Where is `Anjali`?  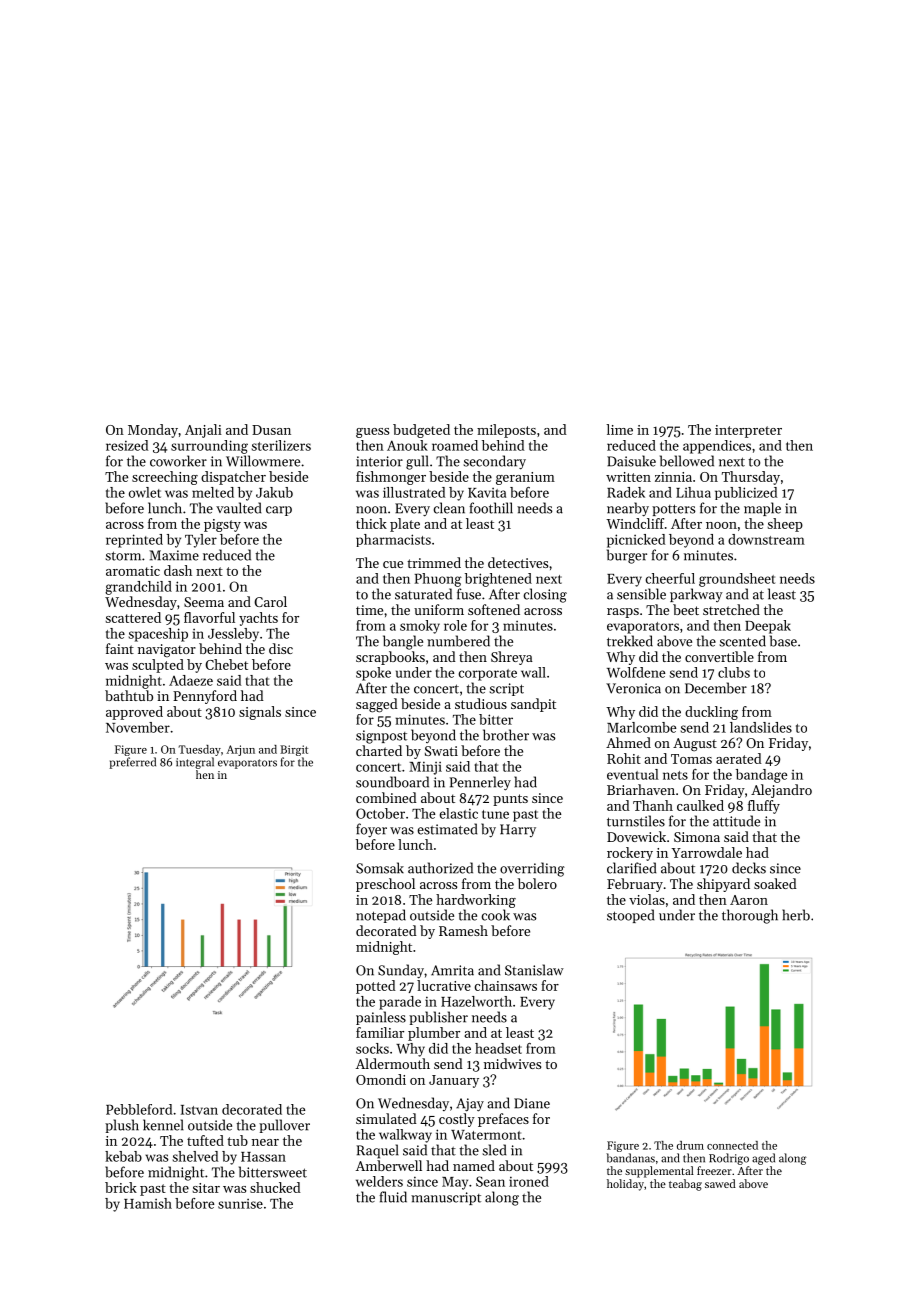 Anjali is located at coordinates (203, 431).
